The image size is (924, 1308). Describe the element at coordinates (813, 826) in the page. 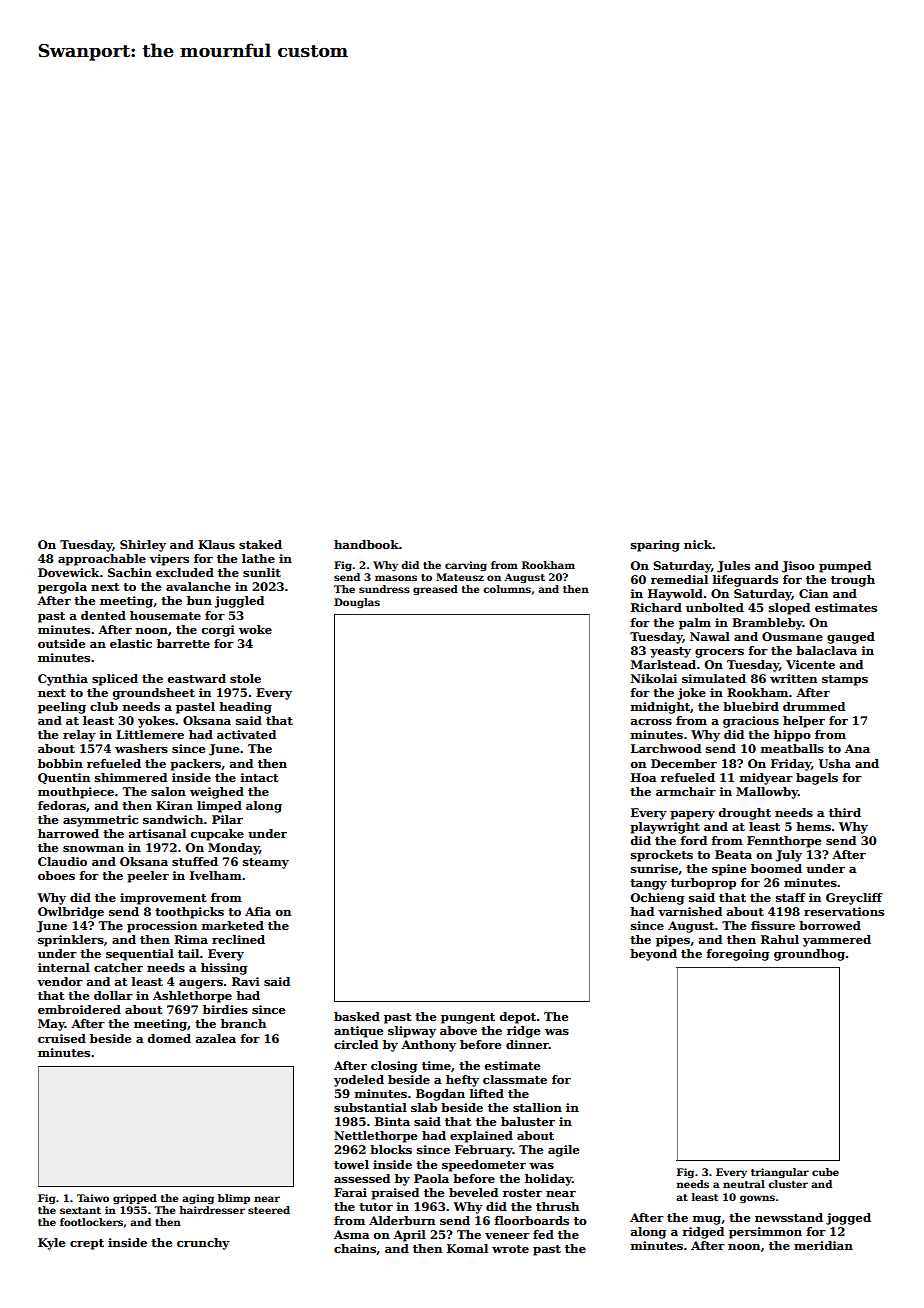

I see `hems` at that location.
